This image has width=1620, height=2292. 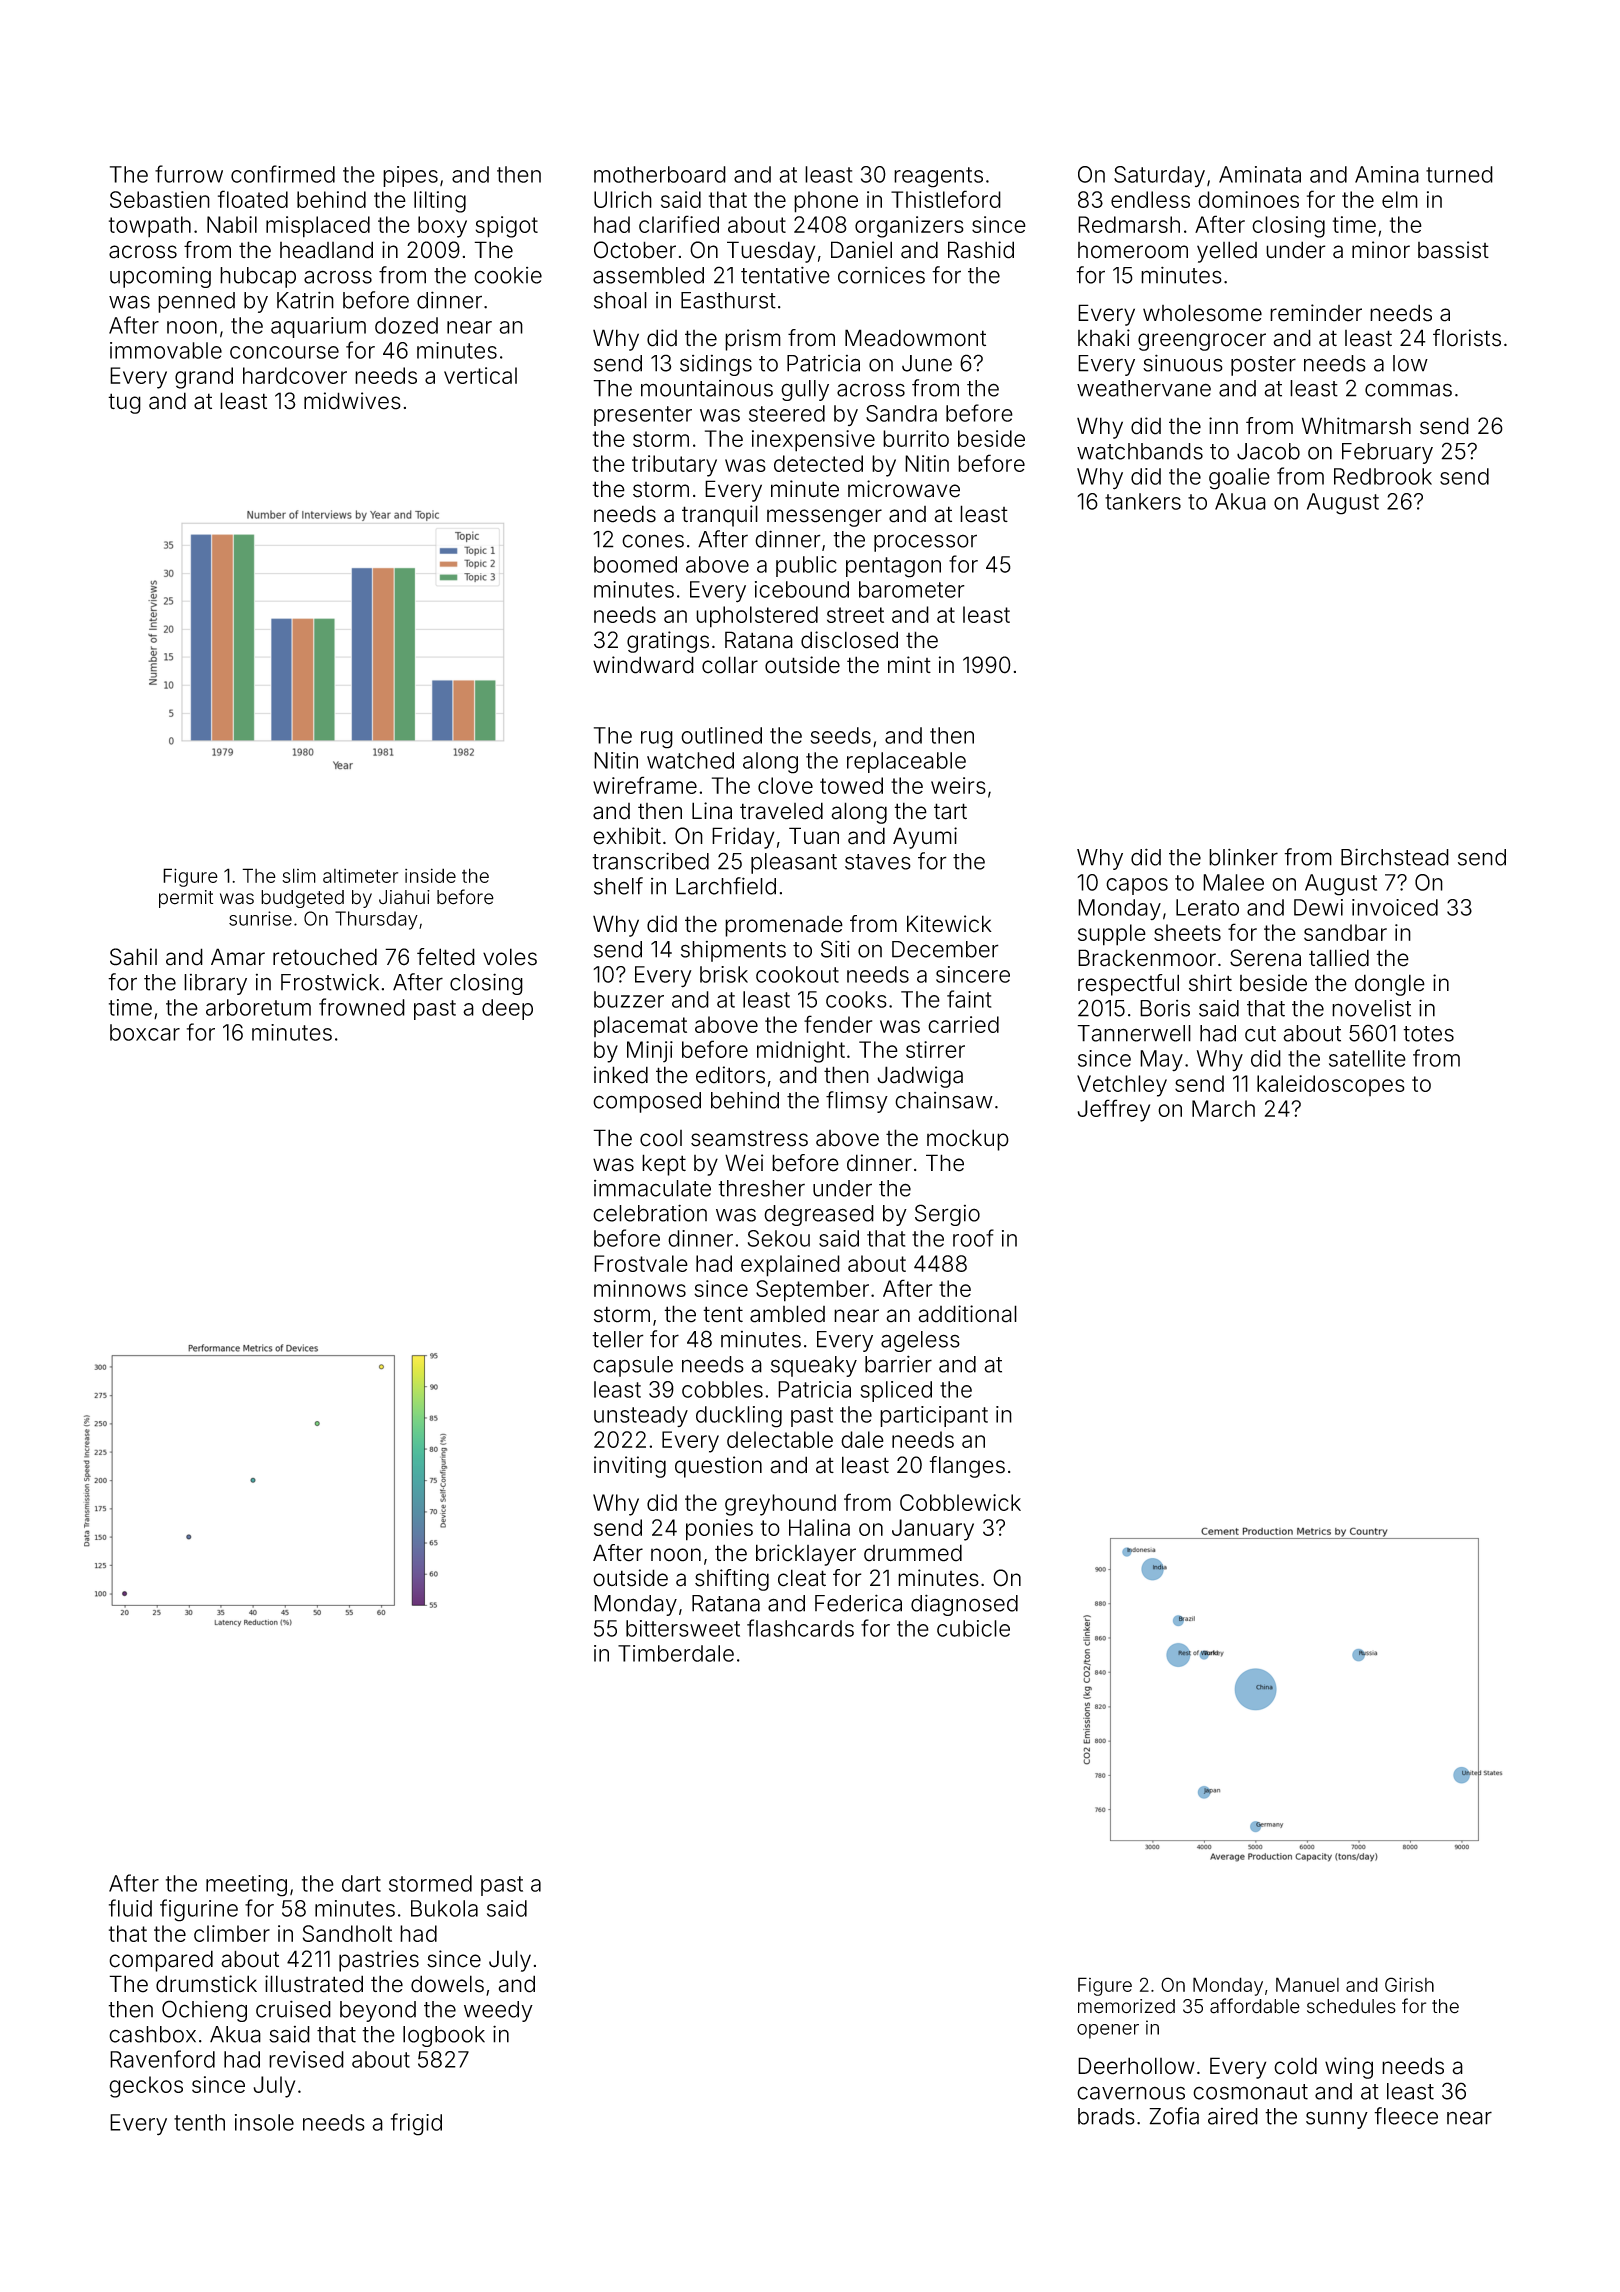 What do you see at coordinates (1106, 2116) in the image?
I see `brads` at bounding box center [1106, 2116].
